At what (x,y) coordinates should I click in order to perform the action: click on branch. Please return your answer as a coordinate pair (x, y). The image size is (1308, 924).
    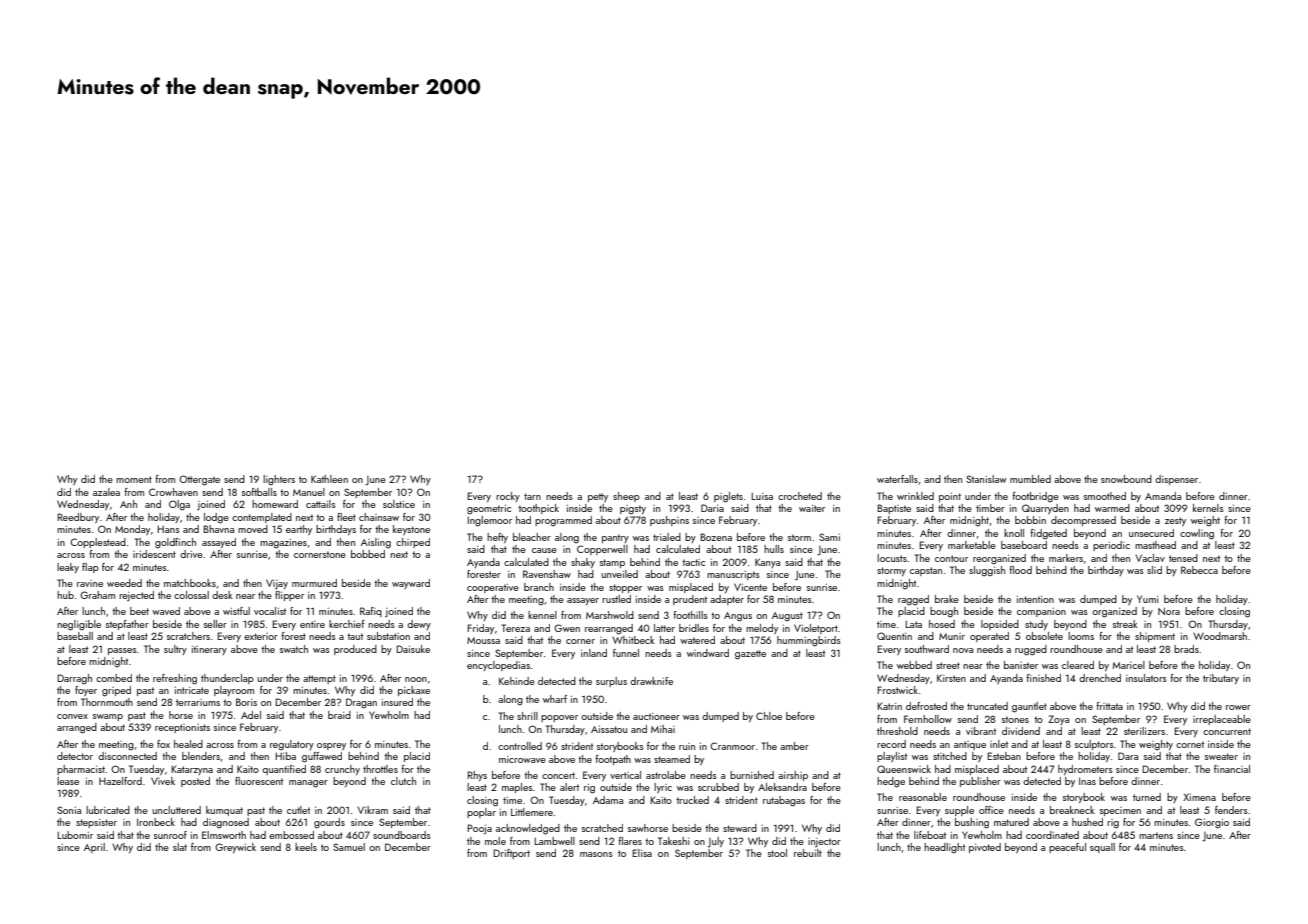
    Looking at the image, I should click on (539, 587).
